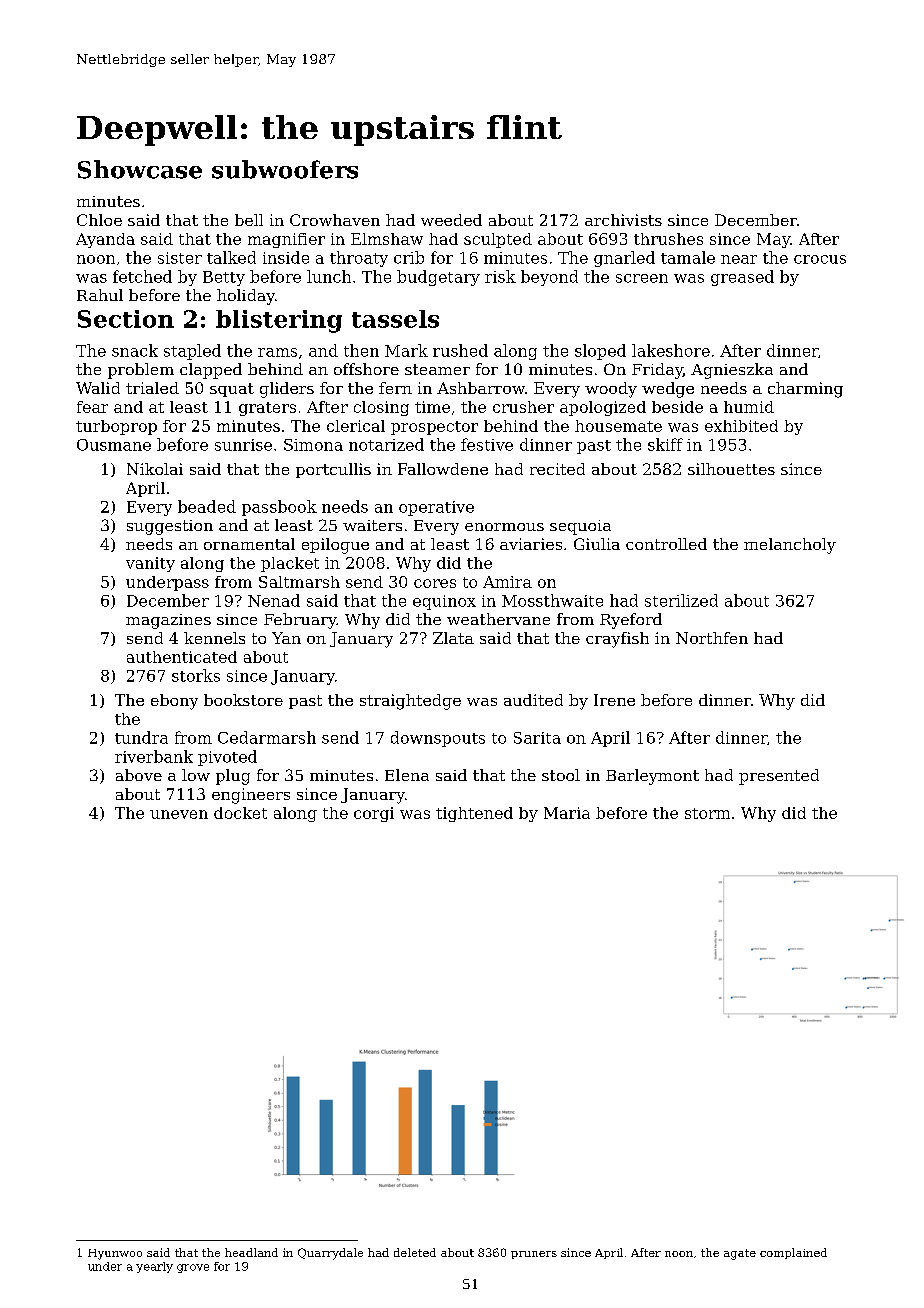  I want to click on equinox, so click(444, 602).
